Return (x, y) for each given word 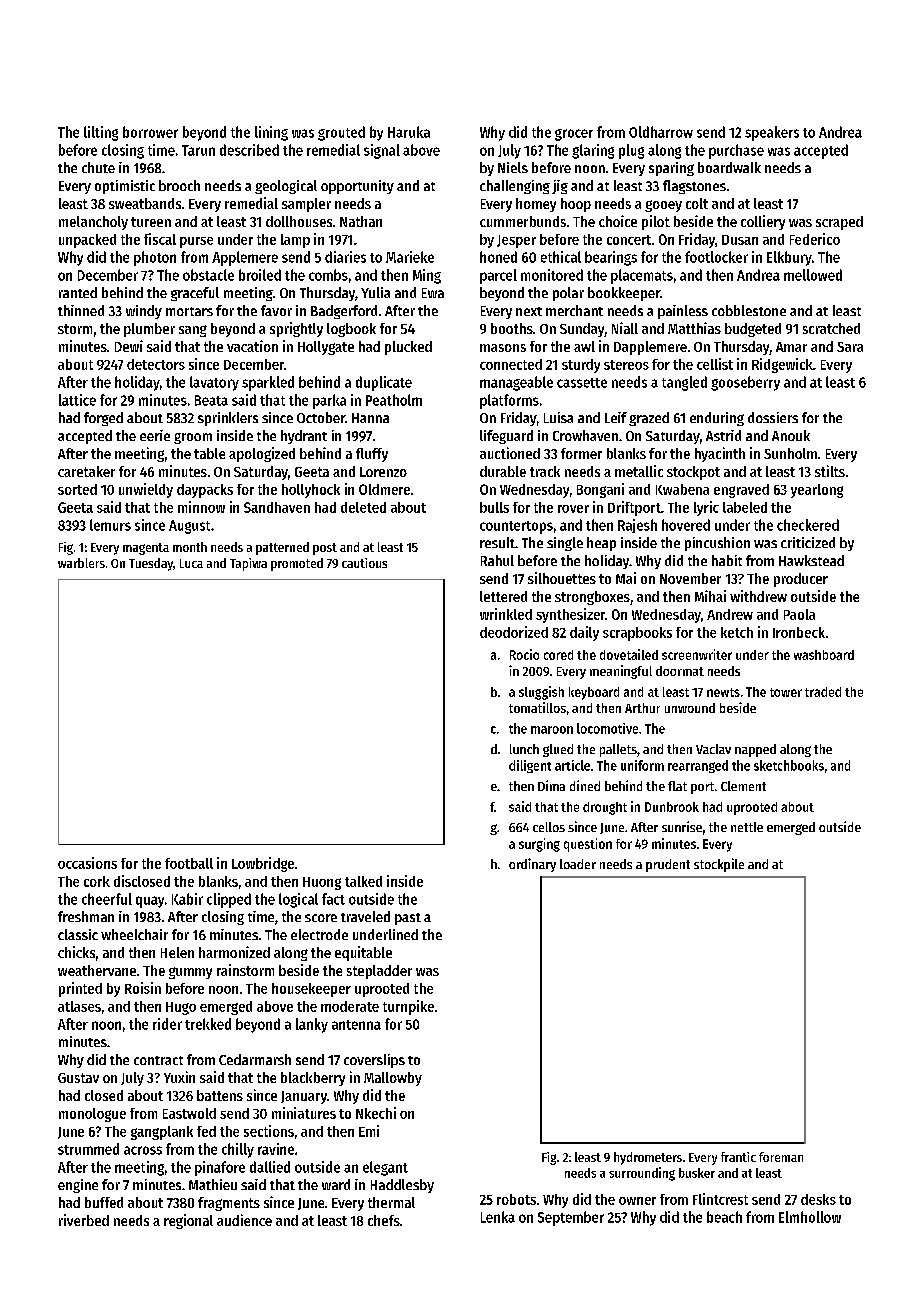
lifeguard (506, 437)
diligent (530, 766)
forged (103, 419)
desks (818, 1199)
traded (823, 692)
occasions (87, 863)
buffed (104, 1202)
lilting (101, 133)
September (571, 1218)
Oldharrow (661, 132)
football (189, 863)
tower (786, 692)
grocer (574, 135)
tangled (684, 383)
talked (363, 881)
